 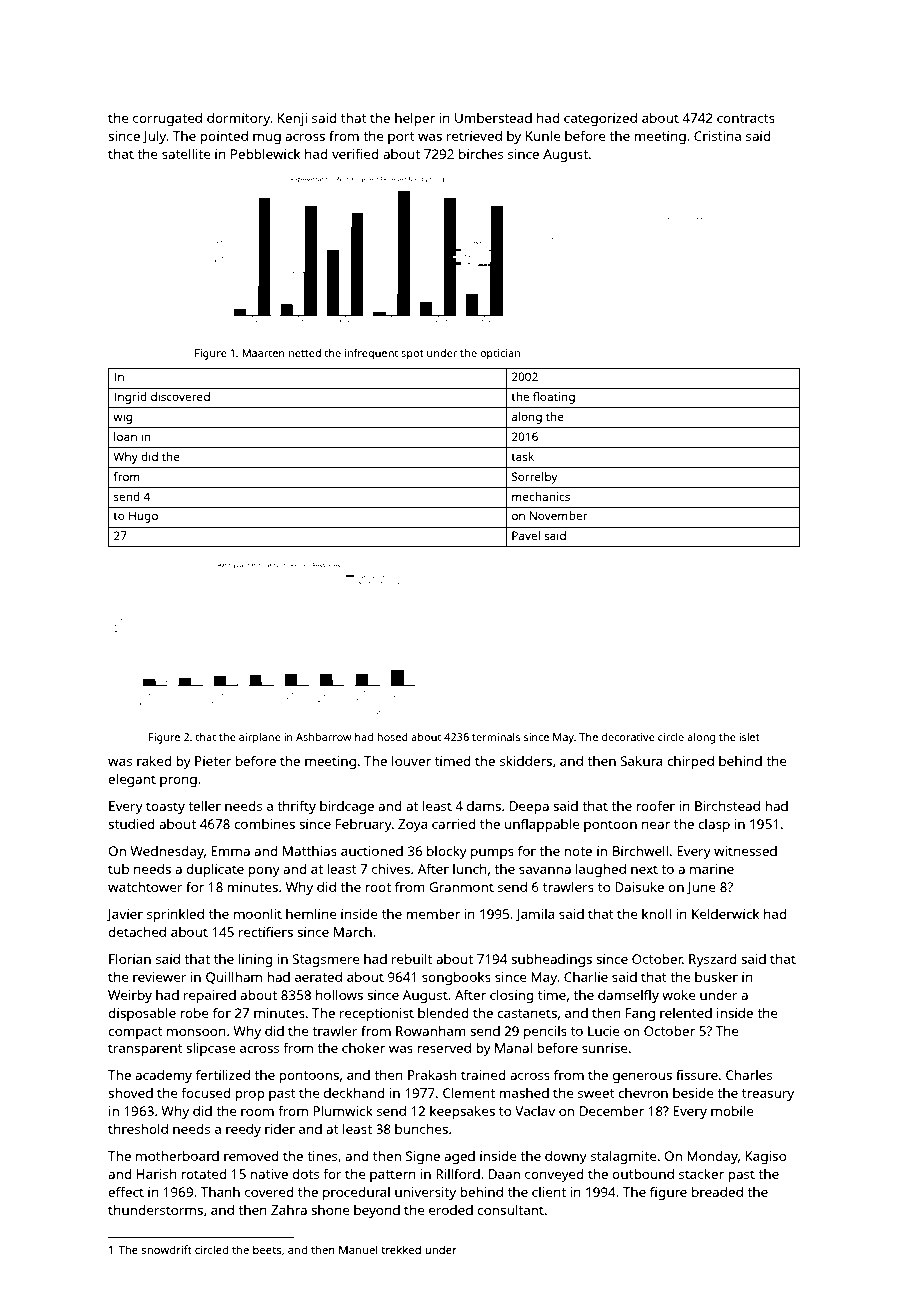 What do you see at coordinates (541, 496) in the screenshot?
I see `mechanics` at bounding box center [541, 496].
